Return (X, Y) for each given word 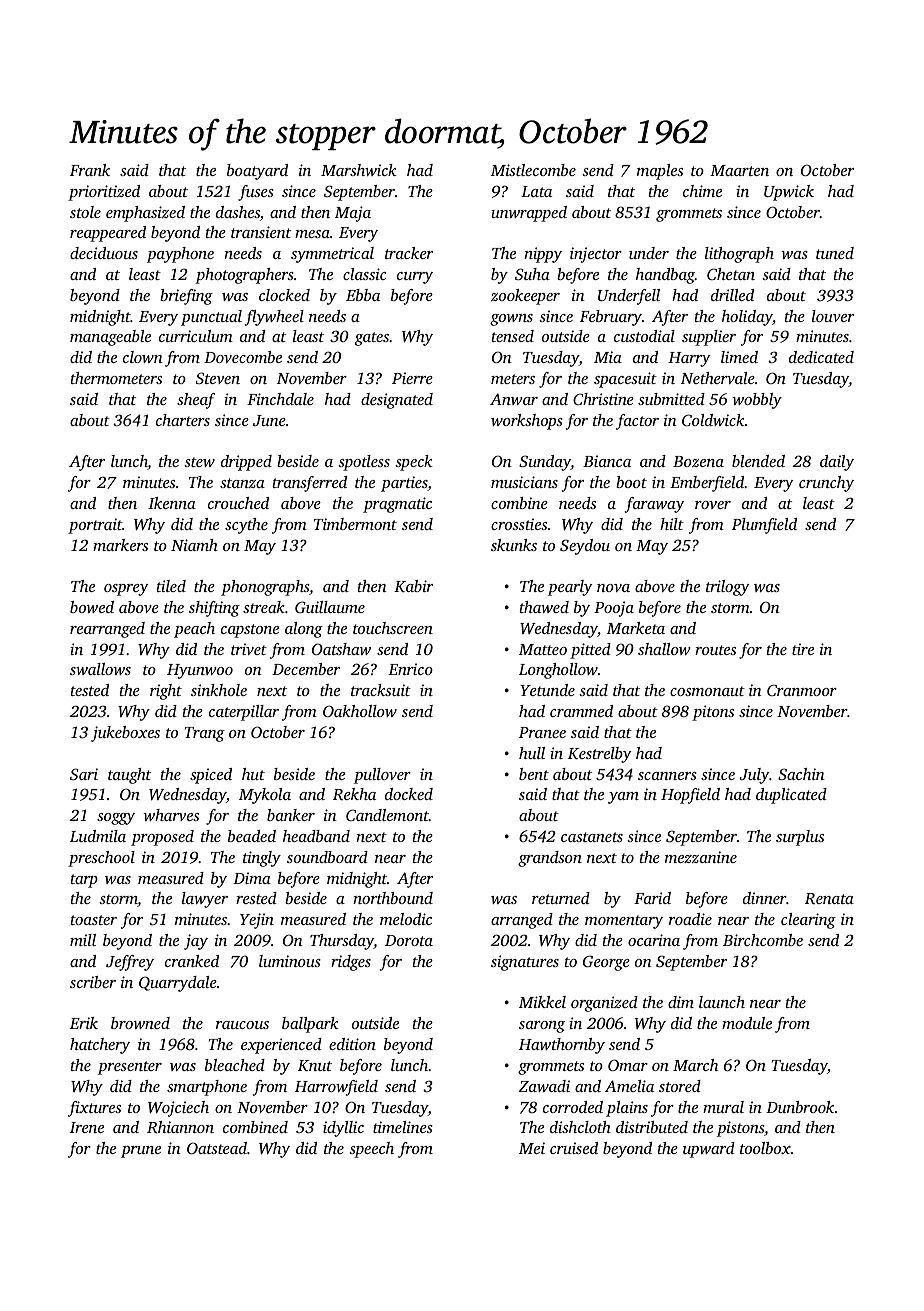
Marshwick (359, 170)
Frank (90, 170)
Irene (87, 1127)
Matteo (543, 649)
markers (120, 545)
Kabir (413, 586)
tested (90, 690)
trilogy (727, 588)
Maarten (739, 170)
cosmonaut (707, 691)
